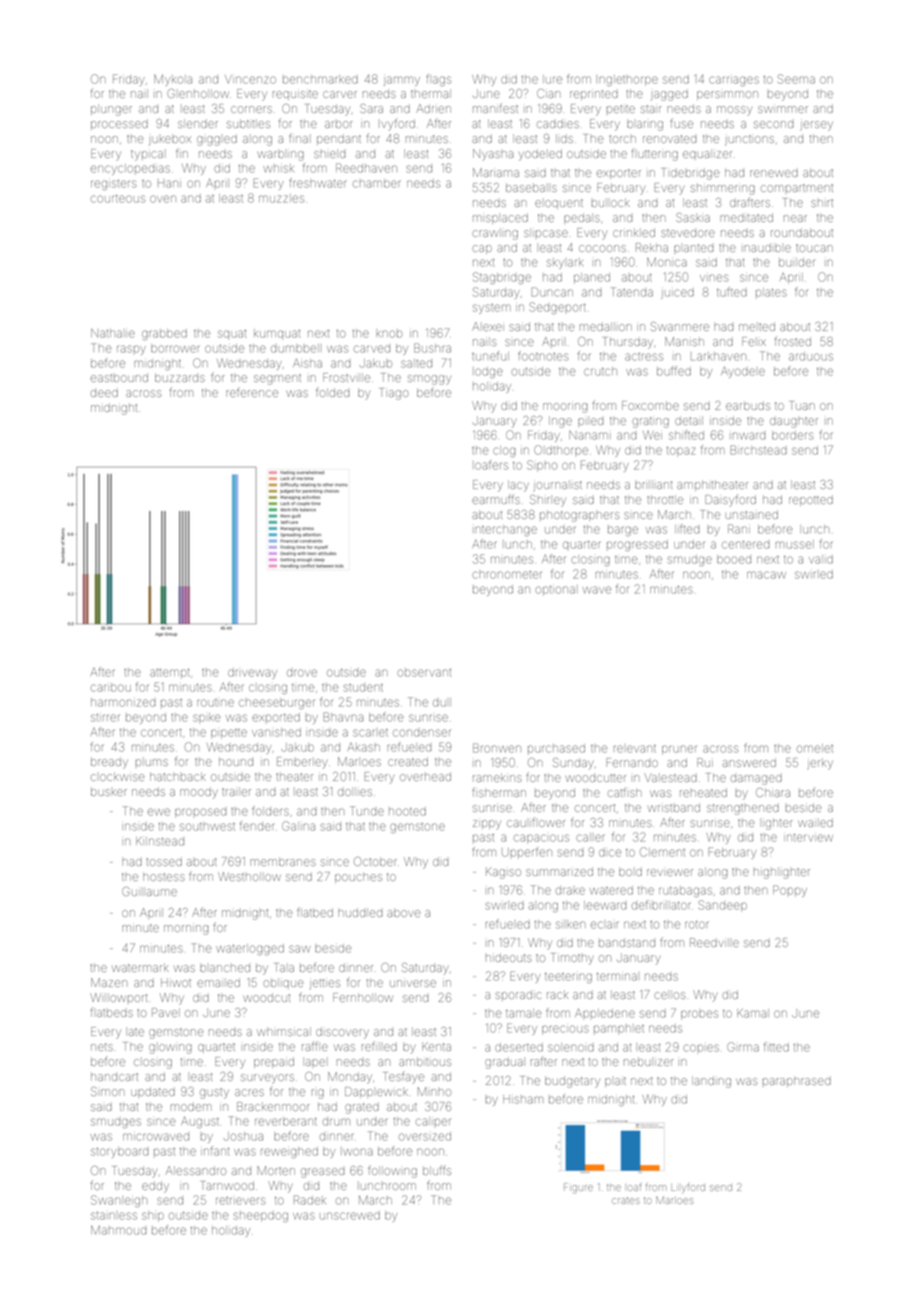 The height and width of the screenshot is (1308, 924). I want to click on benchmarked, so click(320, 79).
